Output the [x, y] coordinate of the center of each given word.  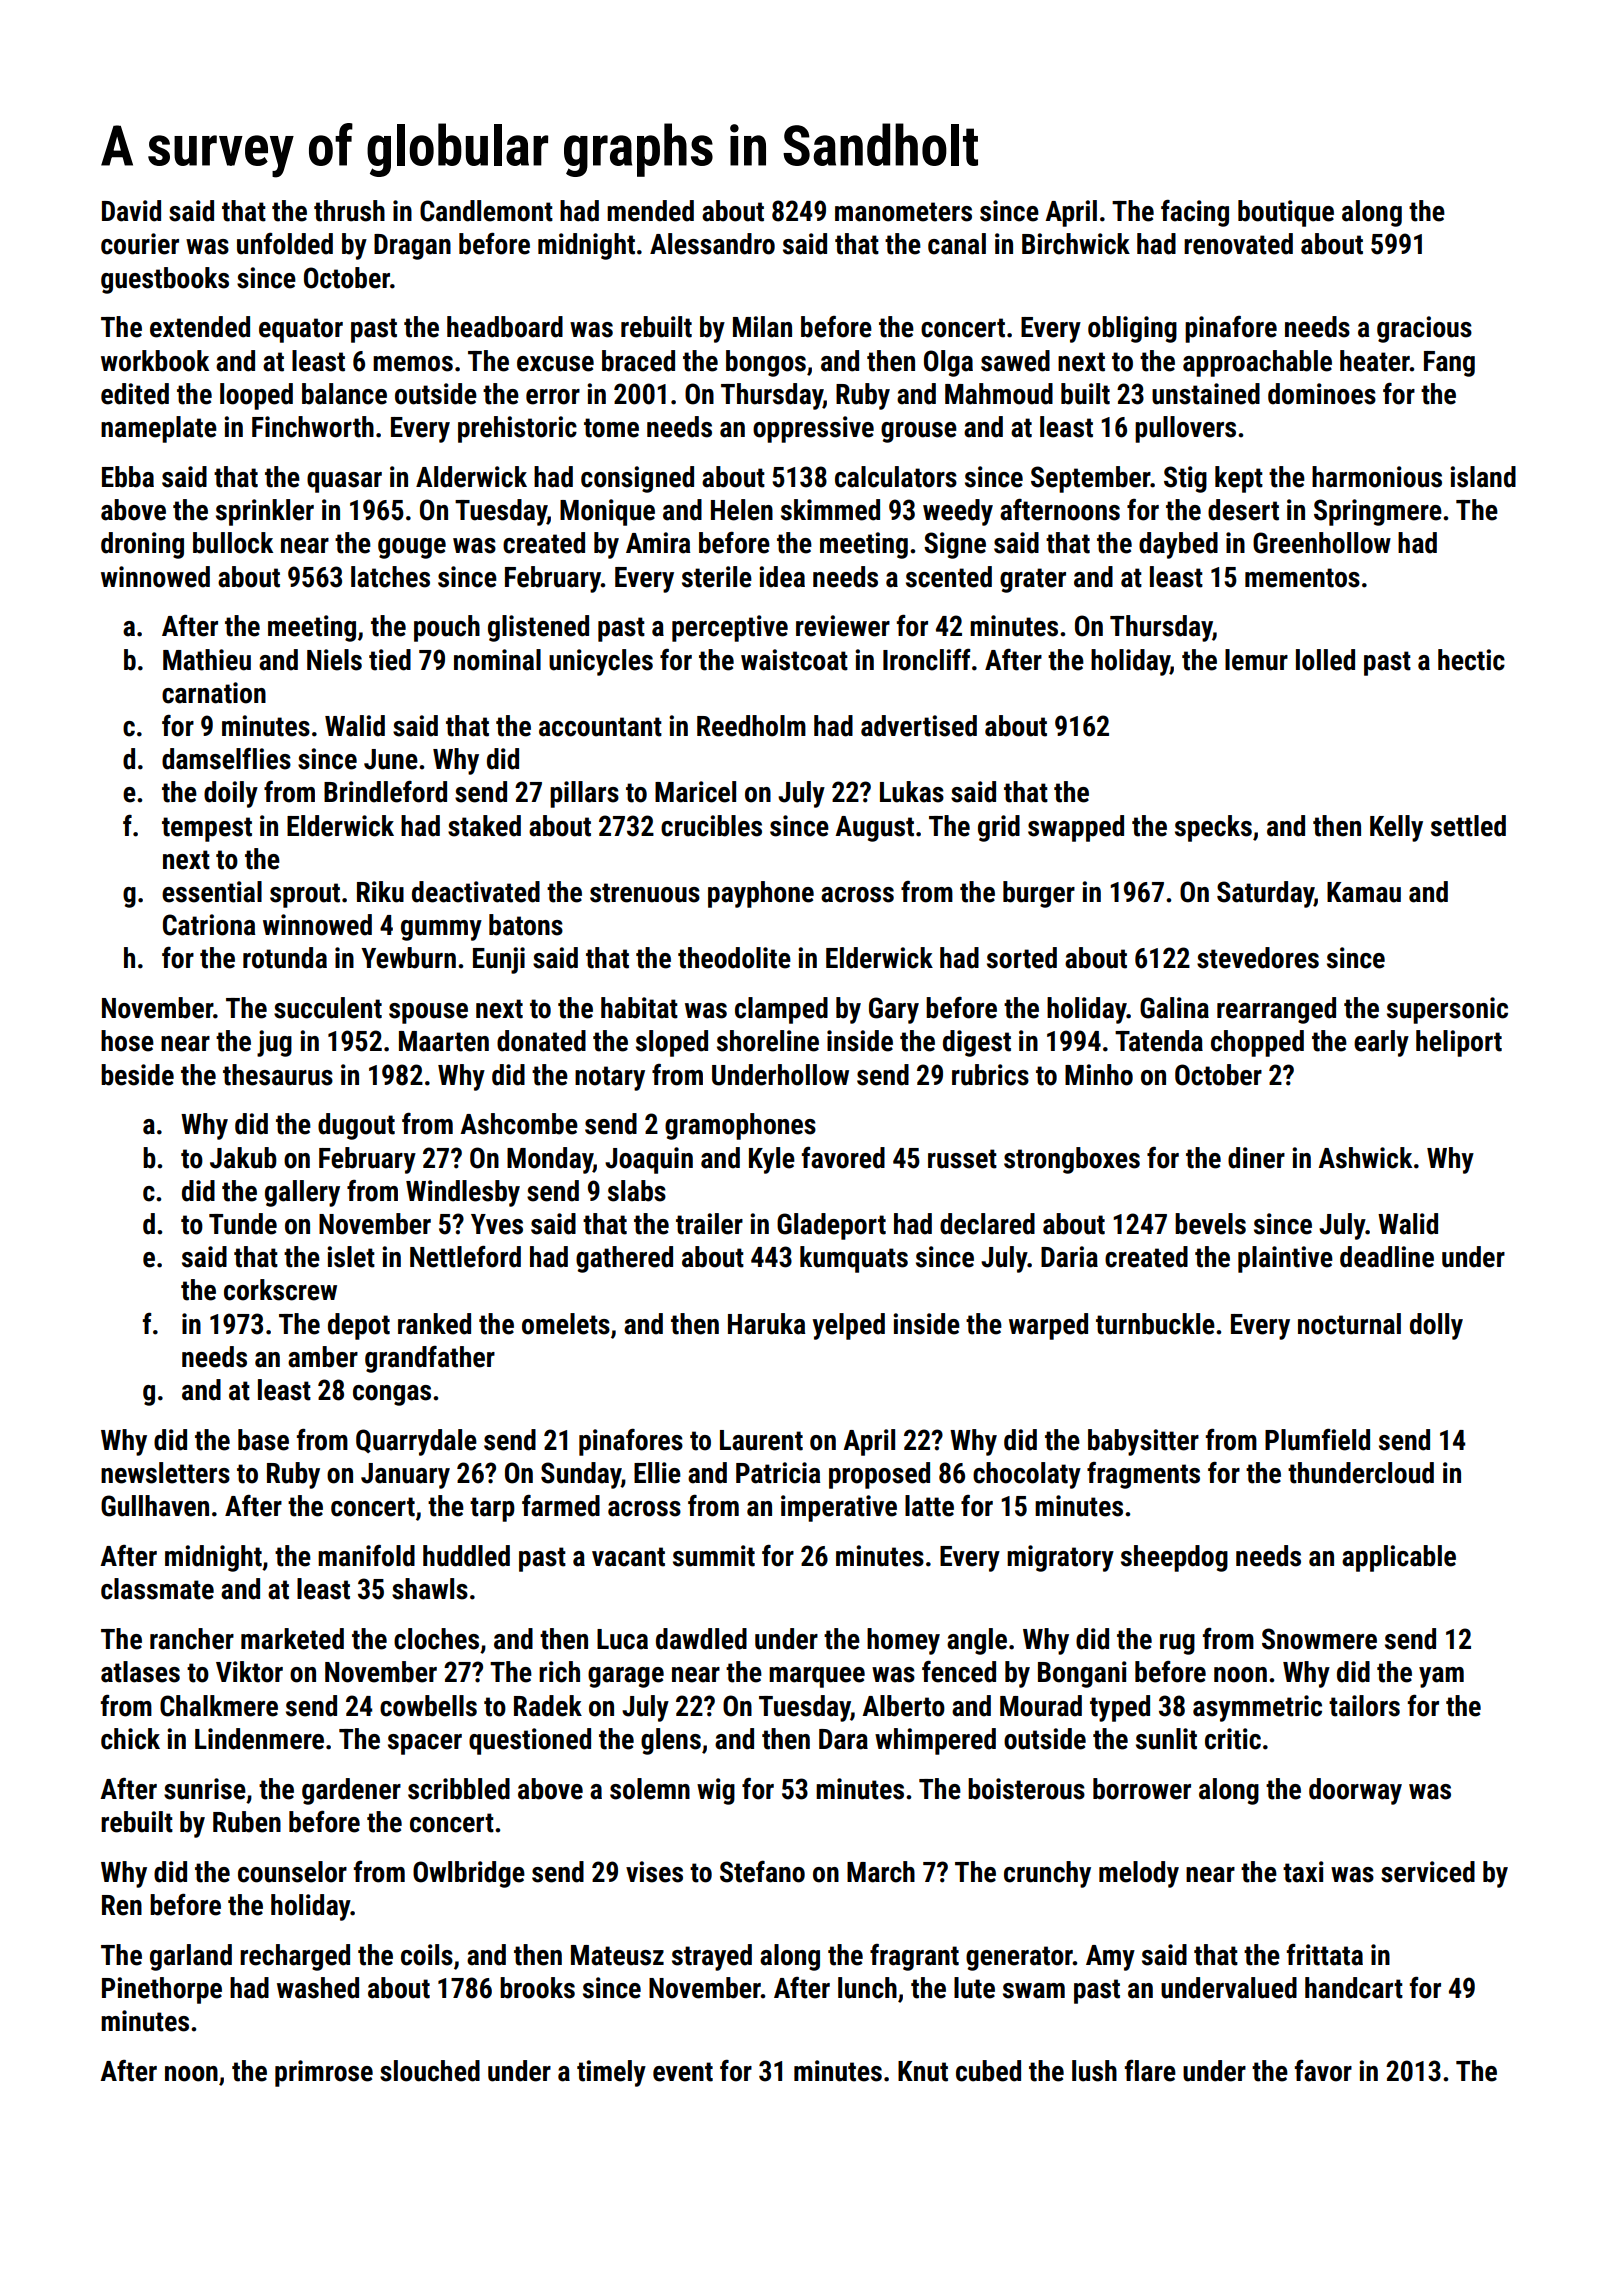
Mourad [1041, 1706]
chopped [1257, 1043]
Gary [894, 1010]
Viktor [249, 1672]
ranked [434, 1324]
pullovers [1185, 429]
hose [127, 1041]
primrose [324, 2073]
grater [1033, 580]
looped [256, 396]
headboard [505, 327]
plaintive [1285, 1259]
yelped [848, 1326]
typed [1120, 1708]
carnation [214, 693]
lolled [1325, 660]
